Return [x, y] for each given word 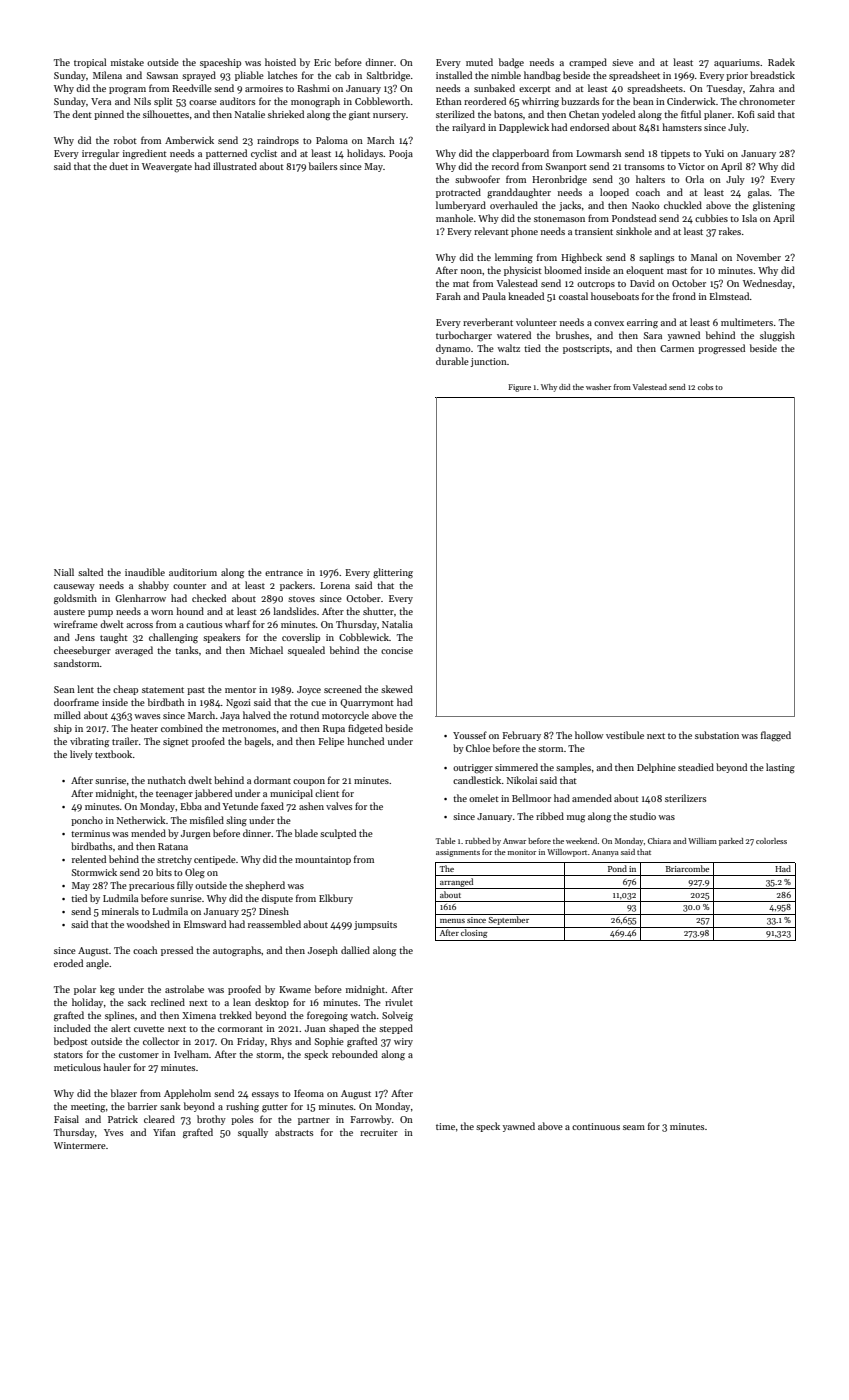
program [127, 90]
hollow [589, 735]
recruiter [379, 1132]
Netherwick [141, 820]
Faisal [66, 1119]
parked [731, 842]
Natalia [397, 624]
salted [90, 572]
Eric [322, 62]
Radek [781, 62]
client [327, 793]
